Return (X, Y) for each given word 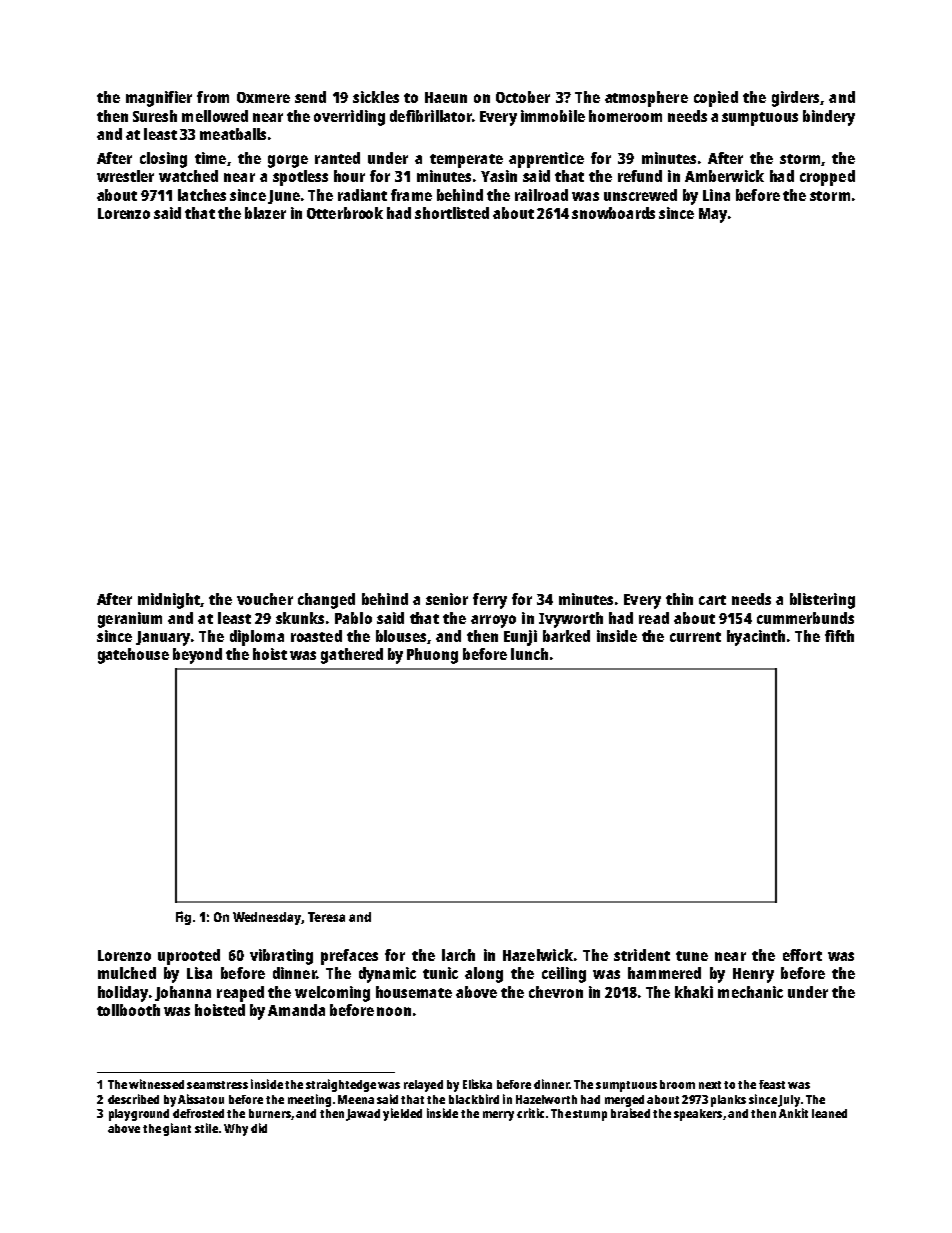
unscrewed (640, 195)
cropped (827, 178)
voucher (265, 599)
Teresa (326, 917)
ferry (490, 601)
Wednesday (267, 918)
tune (692, 956)
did (259, 1128)
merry (498, 1116)
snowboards (613, 213)
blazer (265, 213)
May (713, 215)
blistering (822, 601)
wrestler (125, 176)
